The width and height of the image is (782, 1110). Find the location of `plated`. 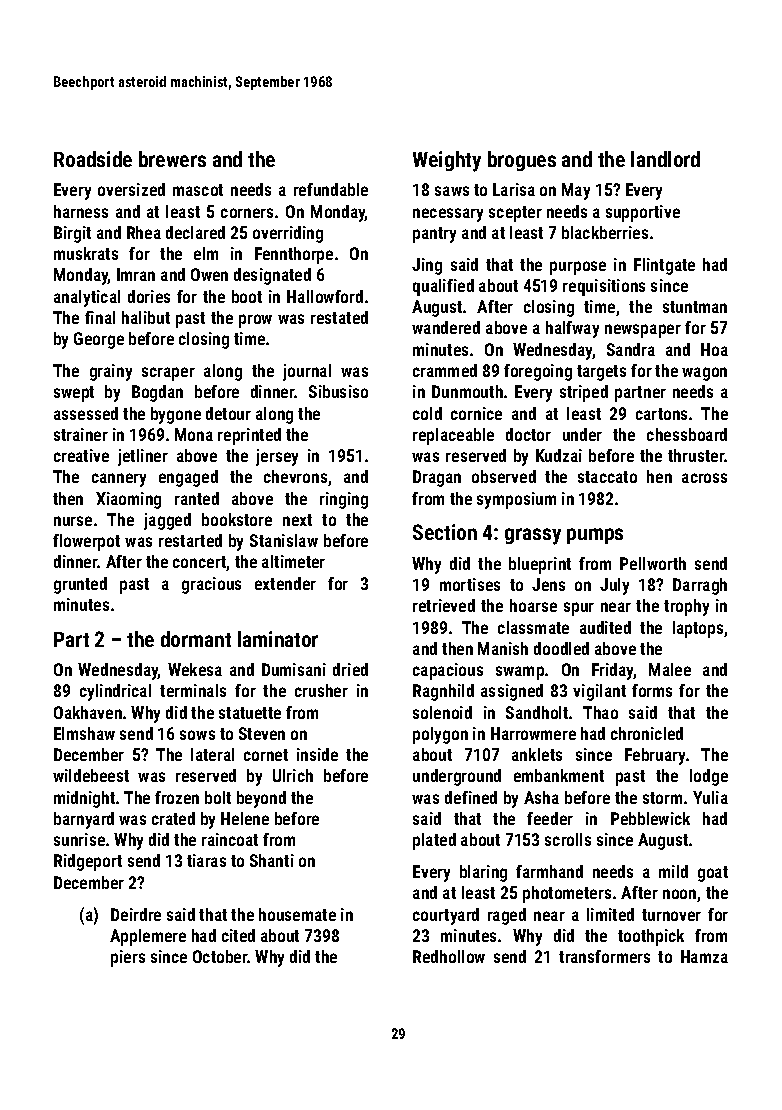

plated is located at coordinates (434, 841).
